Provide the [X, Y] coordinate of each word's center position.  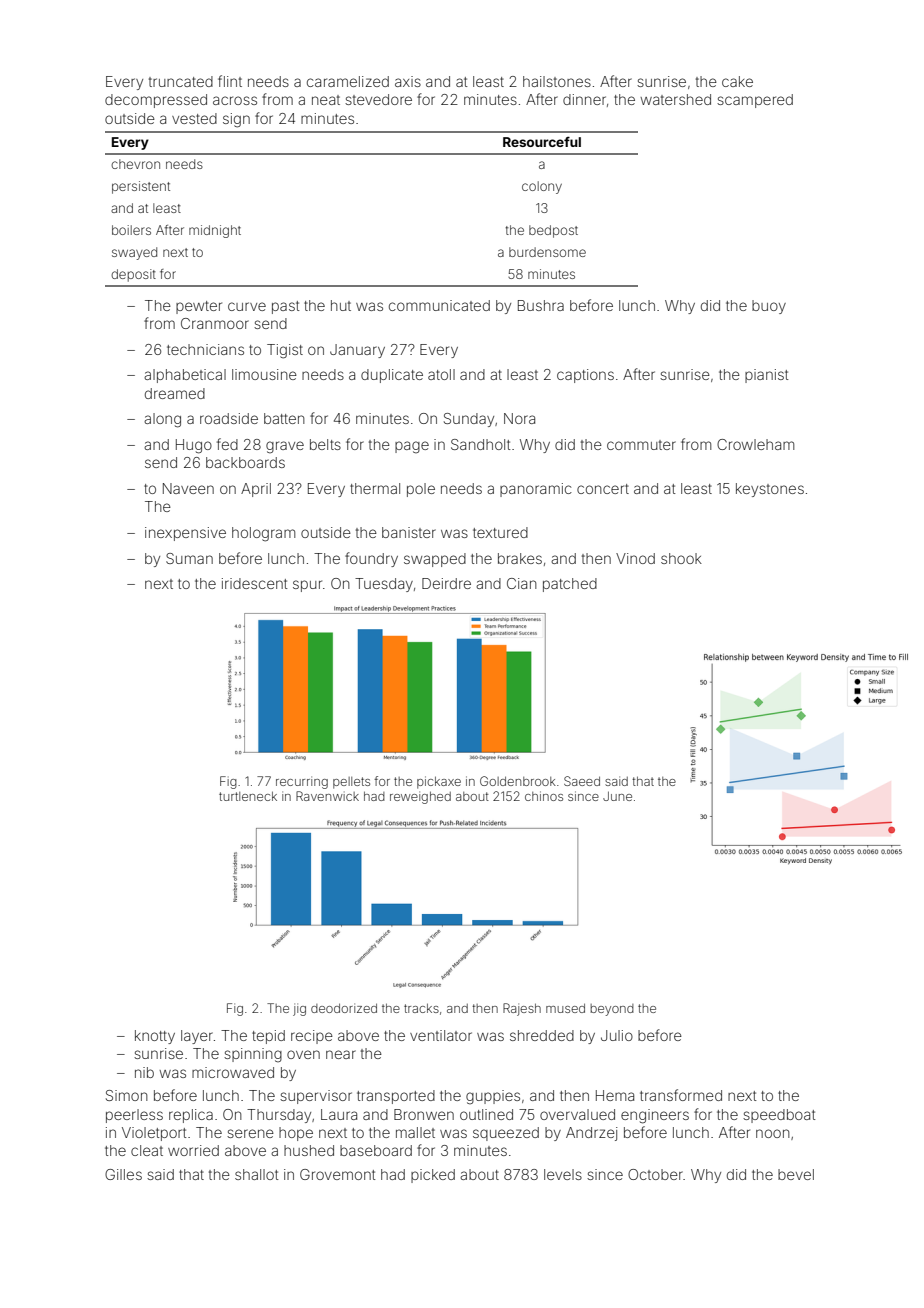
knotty [155, 1037]
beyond [612, 1010]
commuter [641, 445]
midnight [215, 231]
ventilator [441, 1035]
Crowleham [755, 444]
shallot [257, 1174]
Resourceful [542, 141]
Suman [189, 558]
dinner [584, 99]
